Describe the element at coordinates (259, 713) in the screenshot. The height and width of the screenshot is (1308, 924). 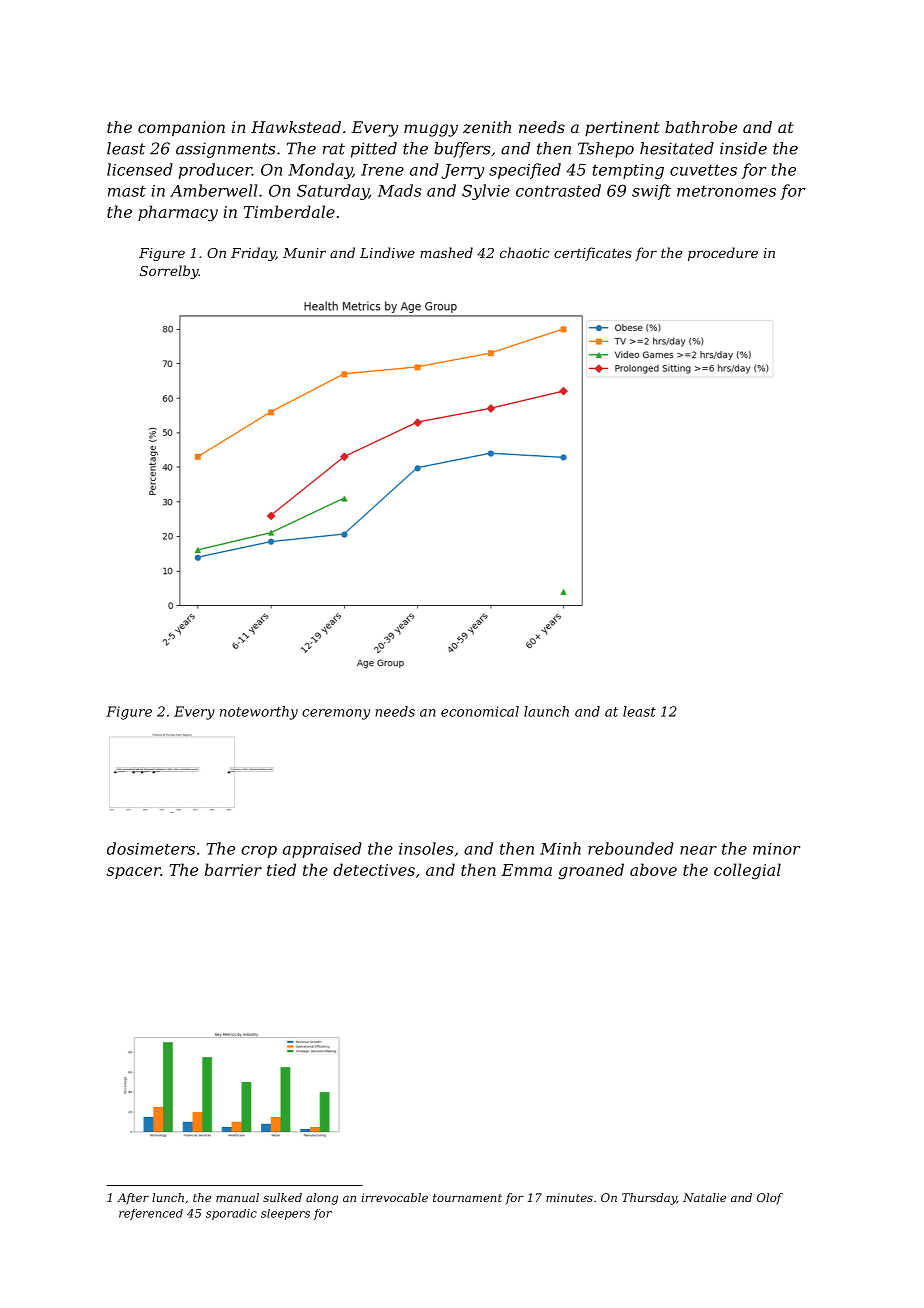
I see `noteworthy` at that location.
